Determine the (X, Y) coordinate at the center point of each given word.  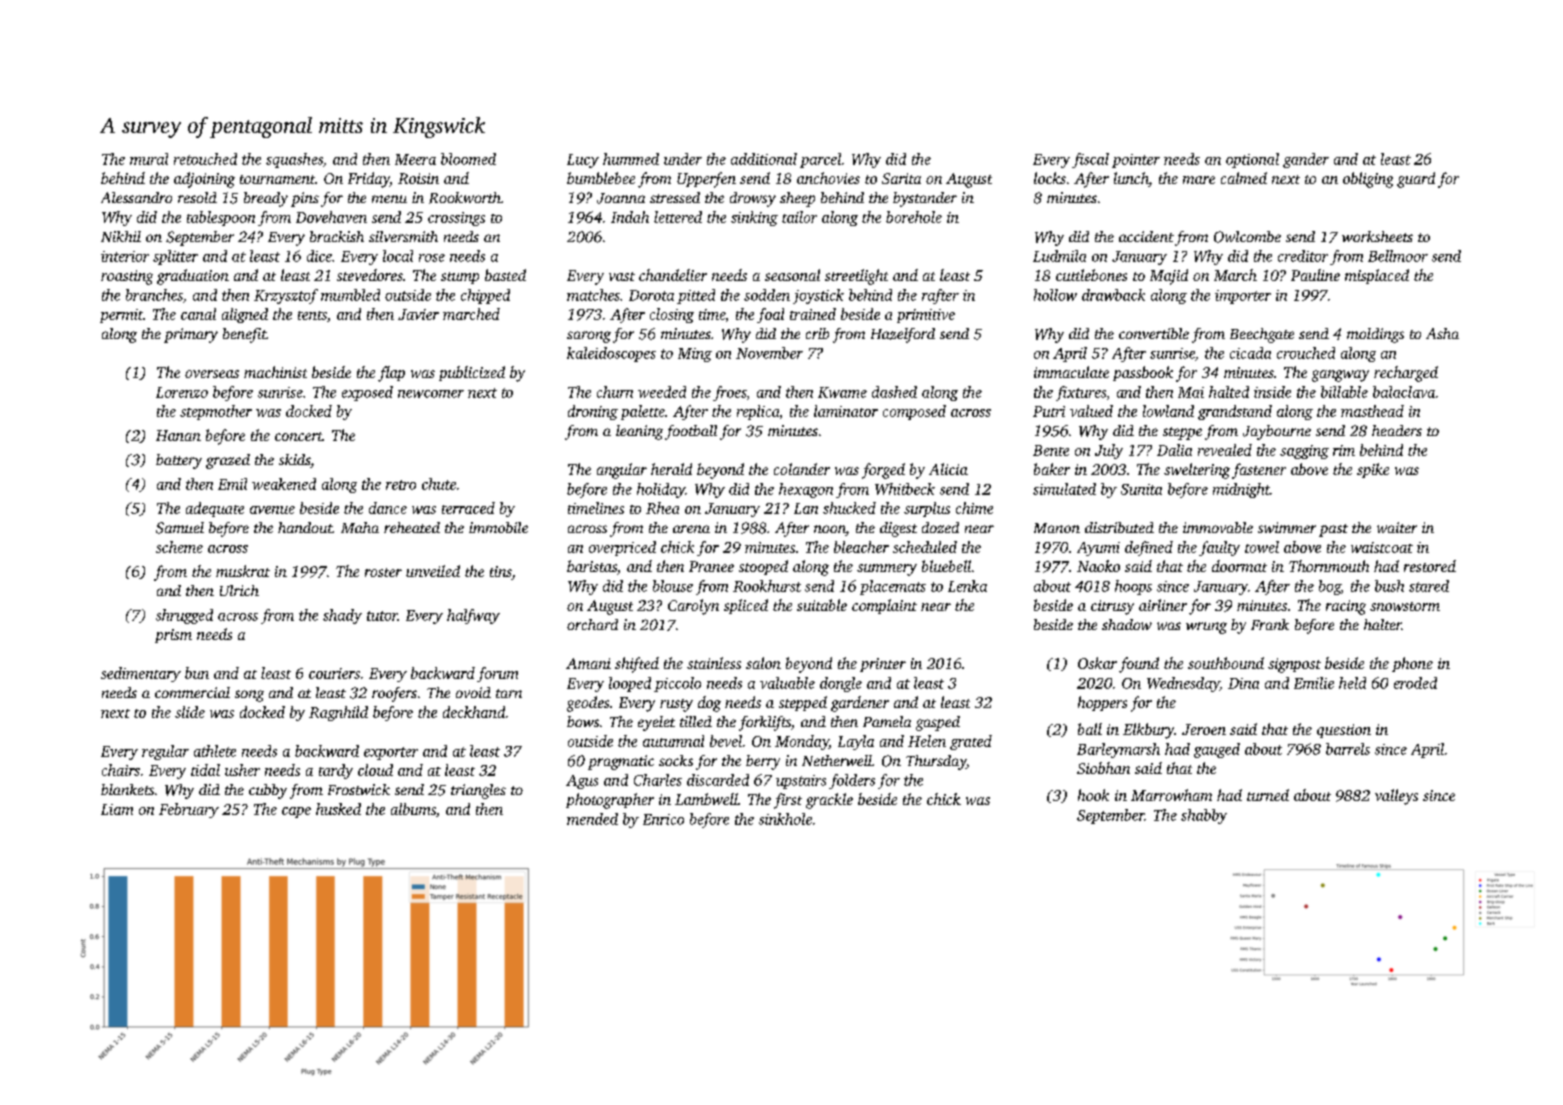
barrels (1348, 749)
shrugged (184, 616)
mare (1199, 180)
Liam (117, 809)
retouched (205, 159)
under (683, 159)
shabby (1204, 816)
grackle (829, 801)
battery (179, 461)
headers (1397, 430)
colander (802, 469)
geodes (588, 704)
